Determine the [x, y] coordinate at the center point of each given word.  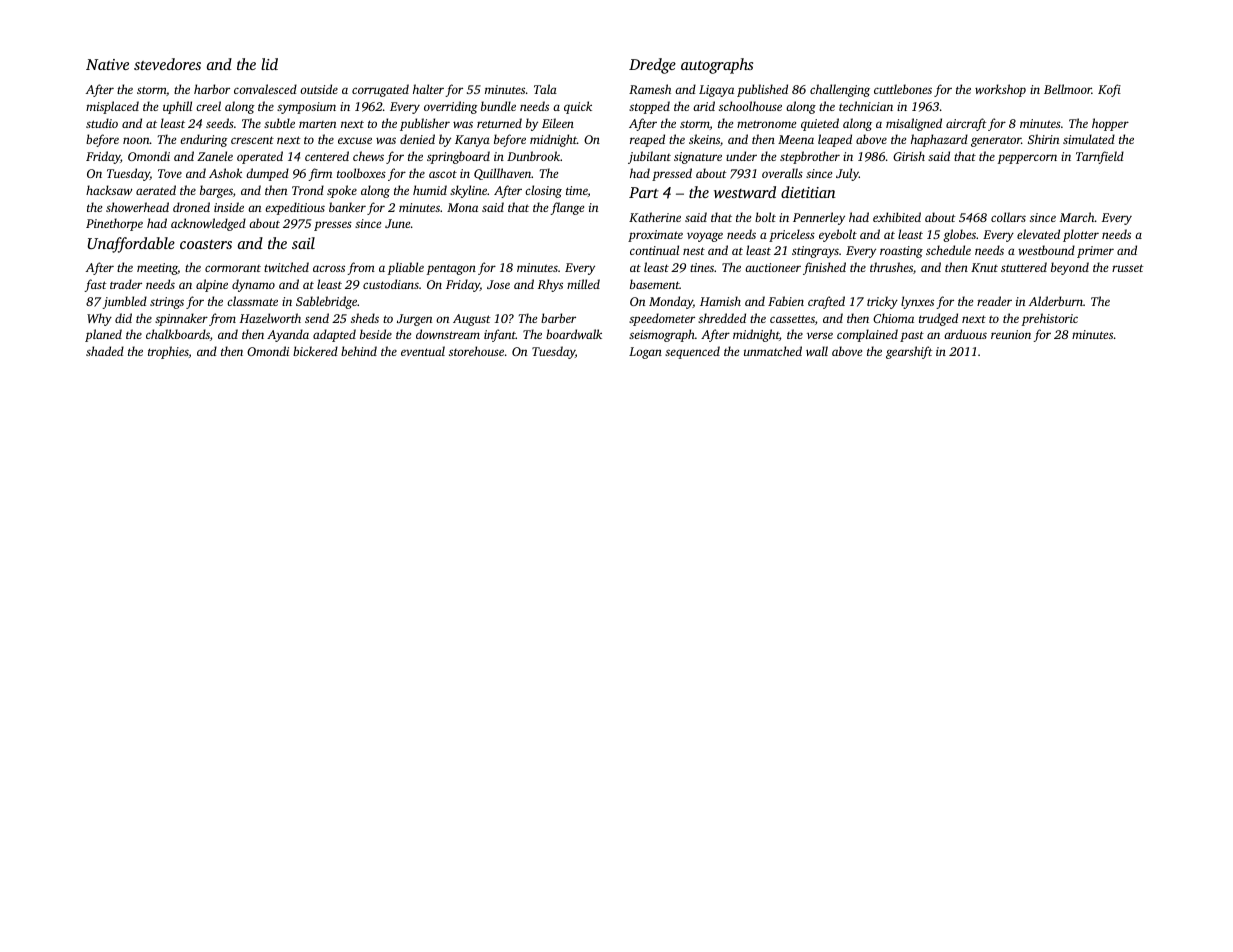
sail [303, 243]
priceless [792, 235]
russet [1128, 268]
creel [208, 106]
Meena [796, 139]
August [472, 320]
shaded [105, 351]
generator [996, 141]
